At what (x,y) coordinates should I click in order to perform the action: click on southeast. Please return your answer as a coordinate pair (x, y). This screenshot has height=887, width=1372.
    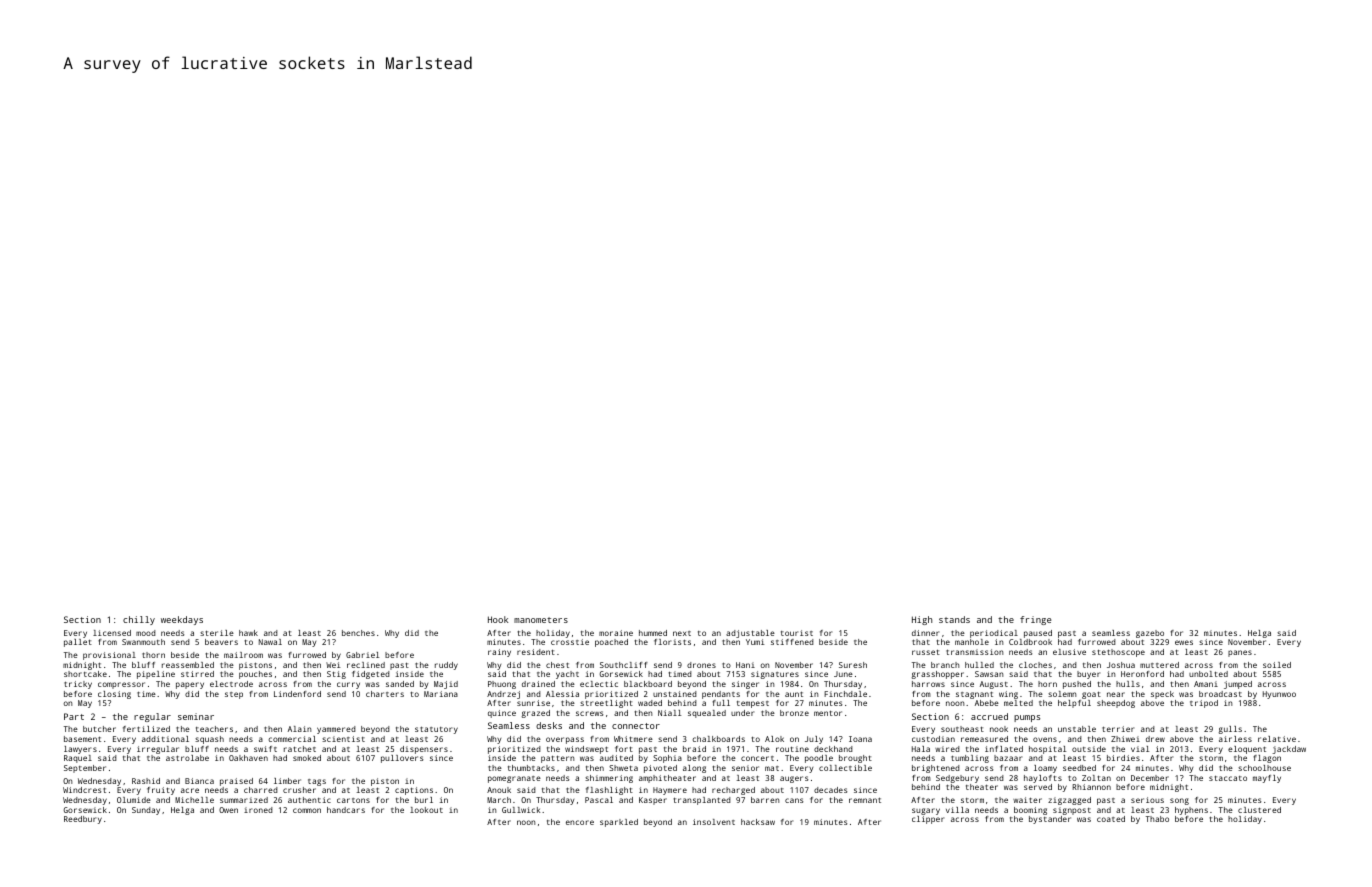
    Looking at the image, I should click on (962, 729).
